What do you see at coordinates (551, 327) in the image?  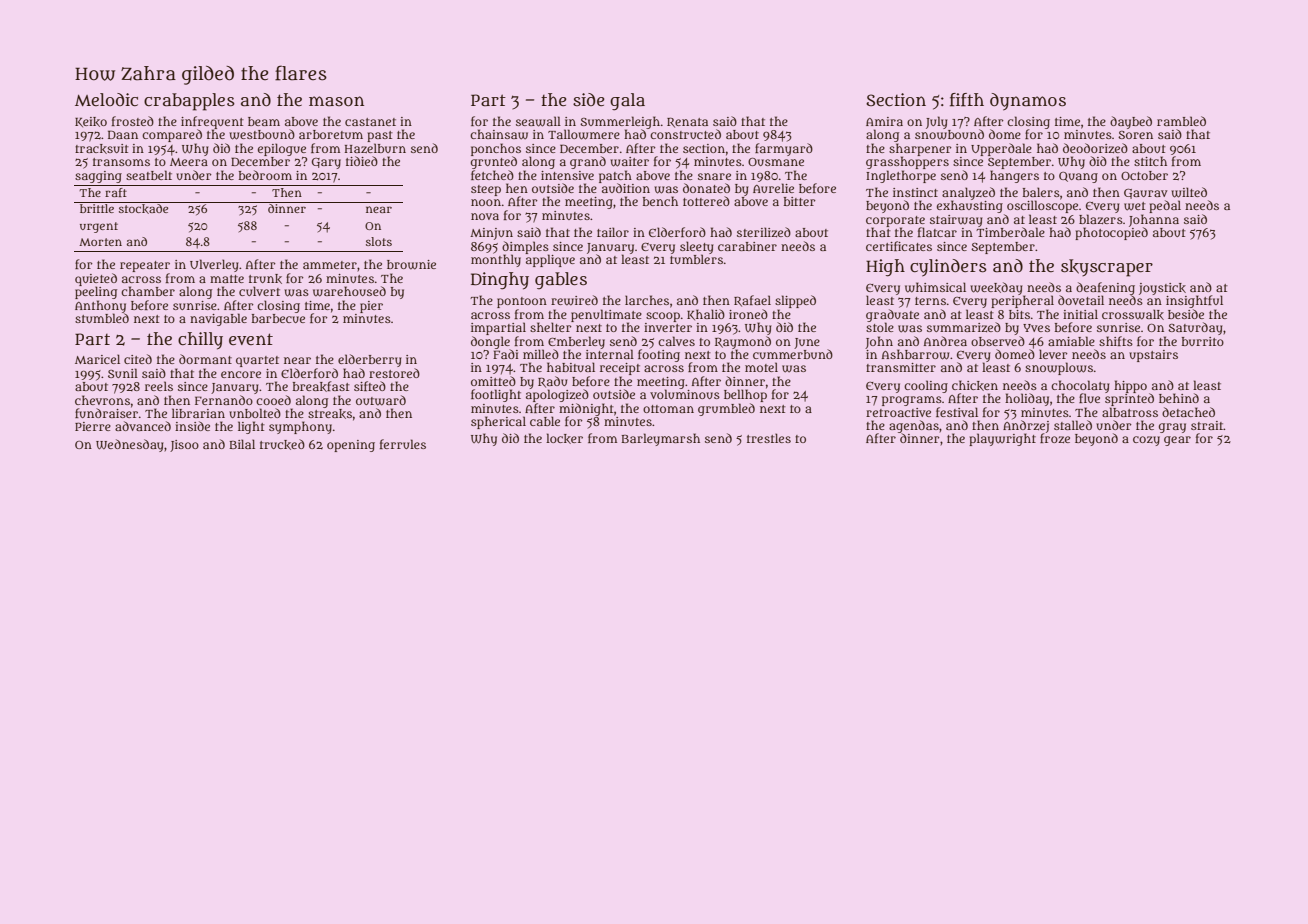 I see `shelter` at bounding box center [551, 327].
